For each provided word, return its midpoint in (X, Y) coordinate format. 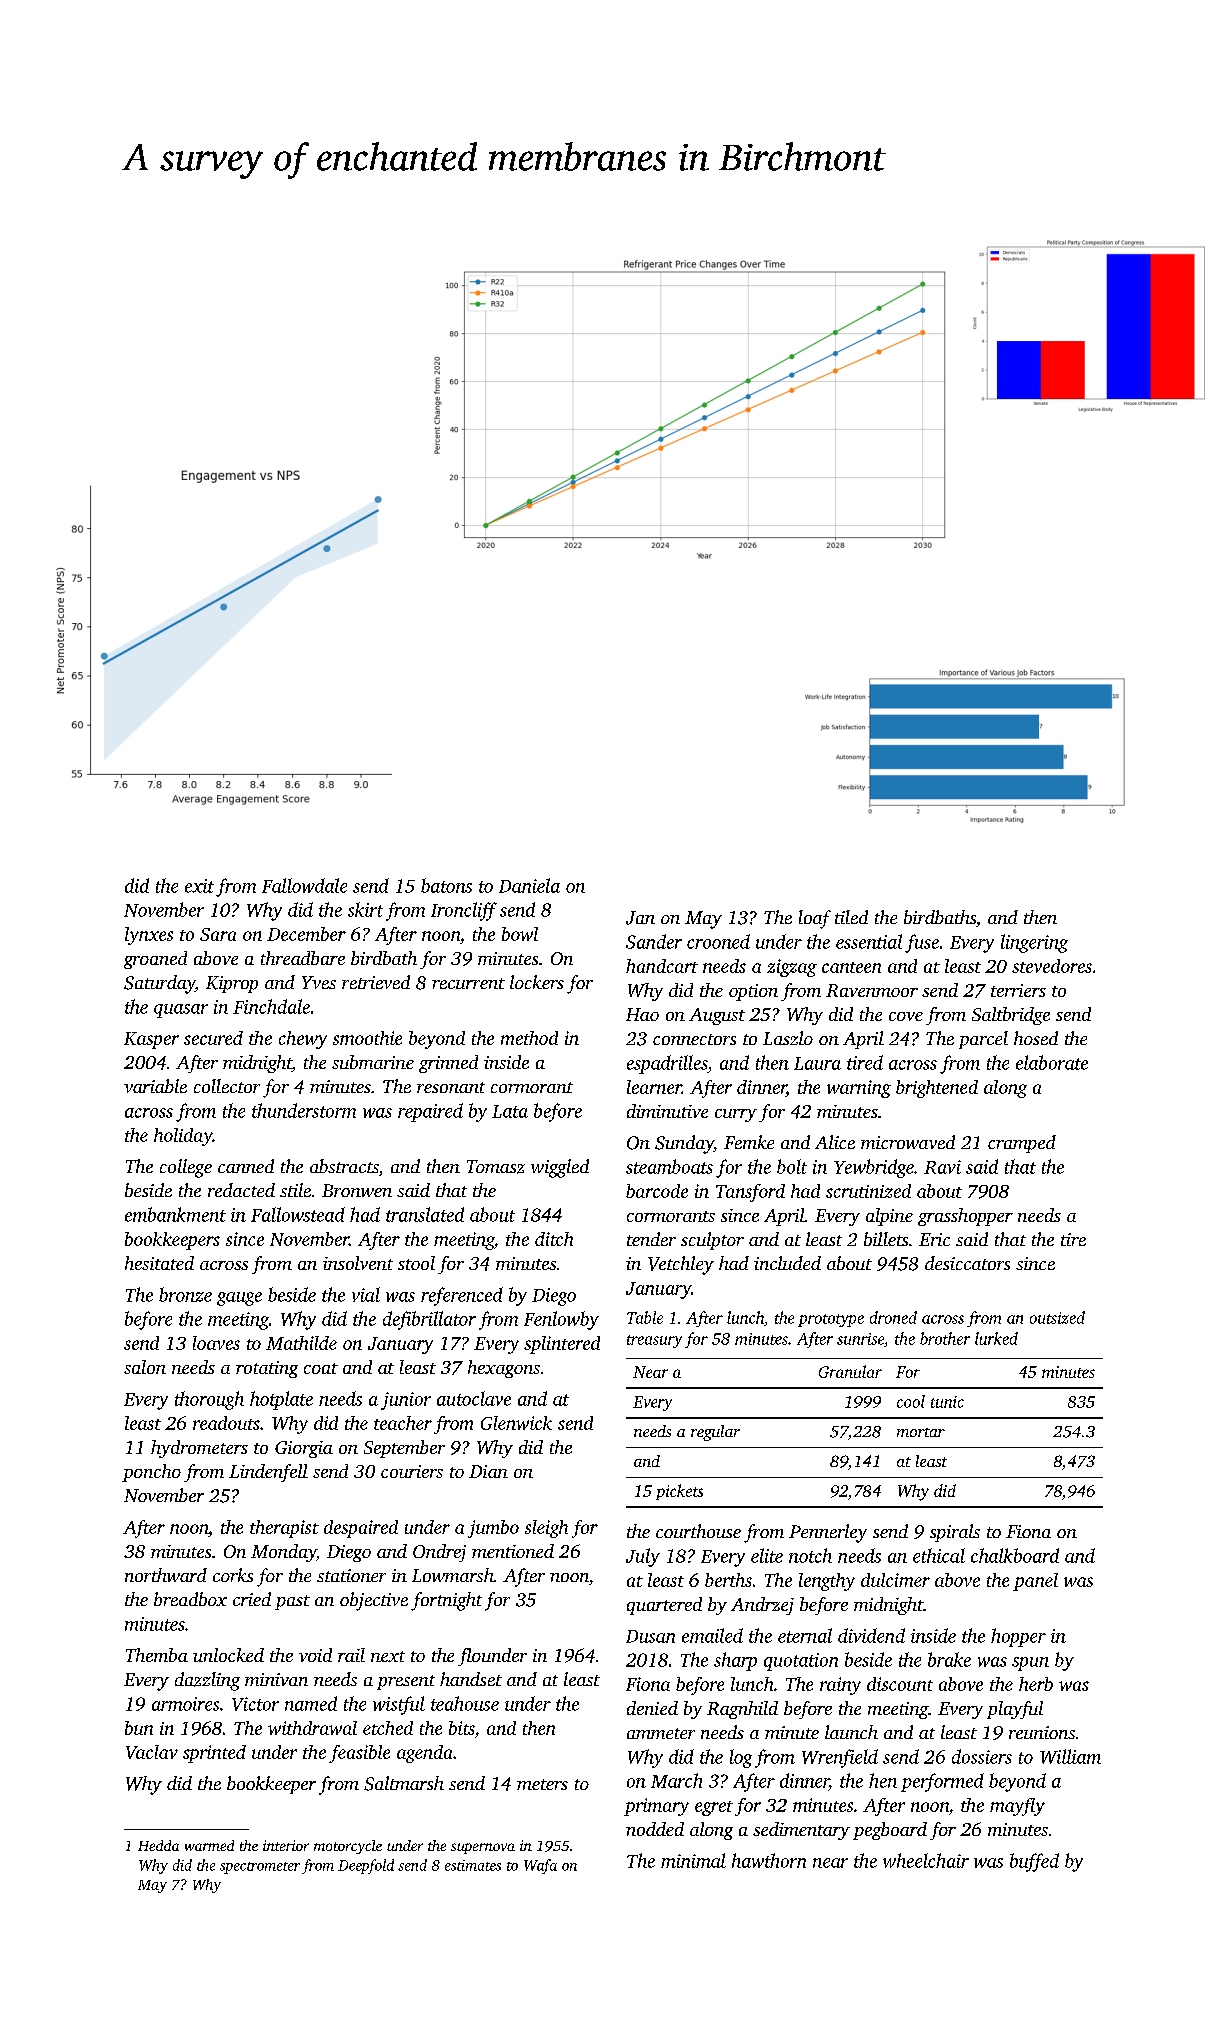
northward (166, 1575)
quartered (664, 1606)
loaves (216, 1343)
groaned (155, 960)
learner (654, 1087)
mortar (921, 1432)
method (529, 1038)
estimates (473, 1865)
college (186, 1168)
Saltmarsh (404, 1783)
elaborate (1052, 1062)
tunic (947, 1402)
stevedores (1052, 966)
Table (645, 1317)
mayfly (1017, 1807)
